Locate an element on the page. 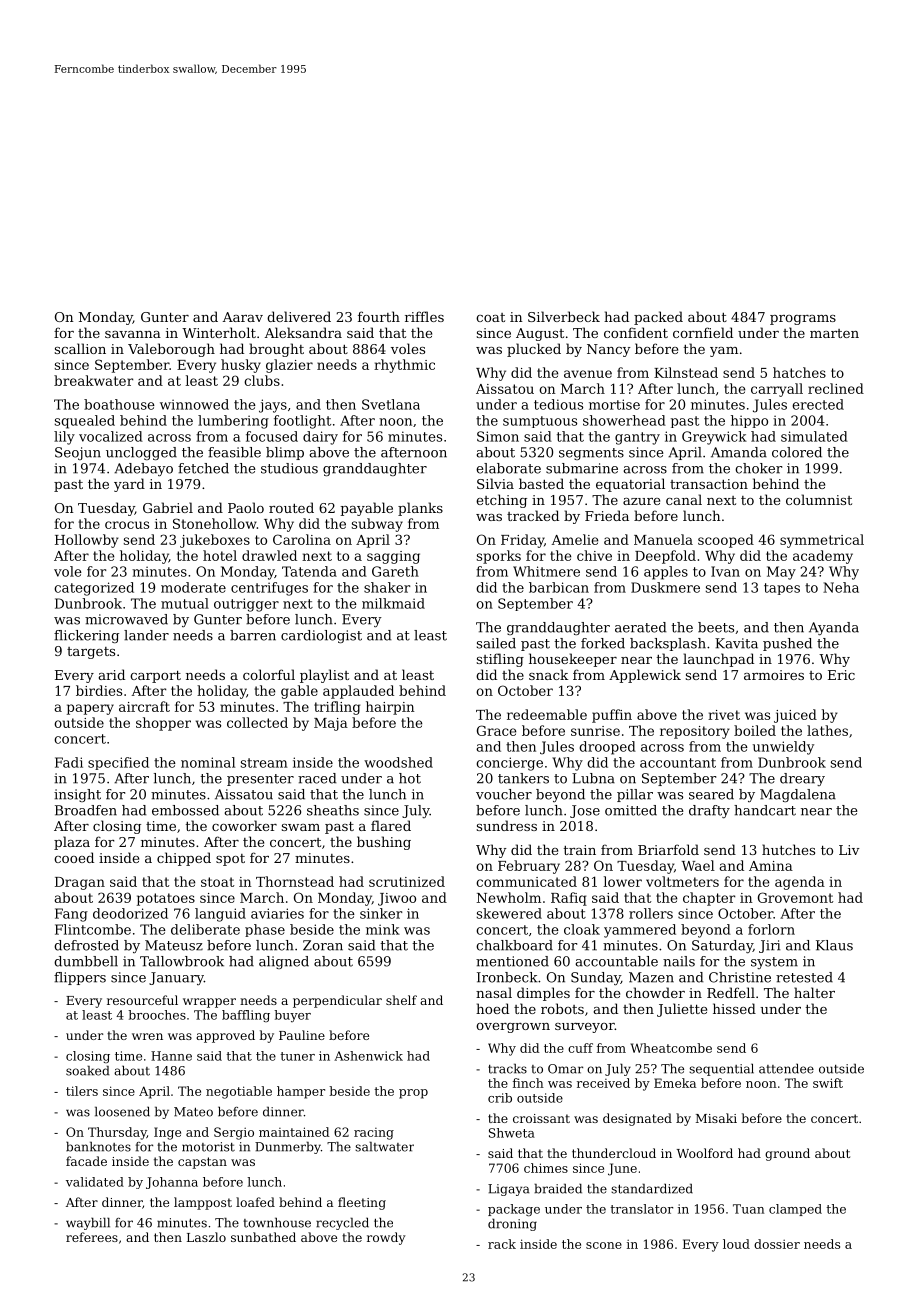 Image resolution: width=924 pixels, height=1308 pixels. potatoes is located at coordinates (166, 899).
